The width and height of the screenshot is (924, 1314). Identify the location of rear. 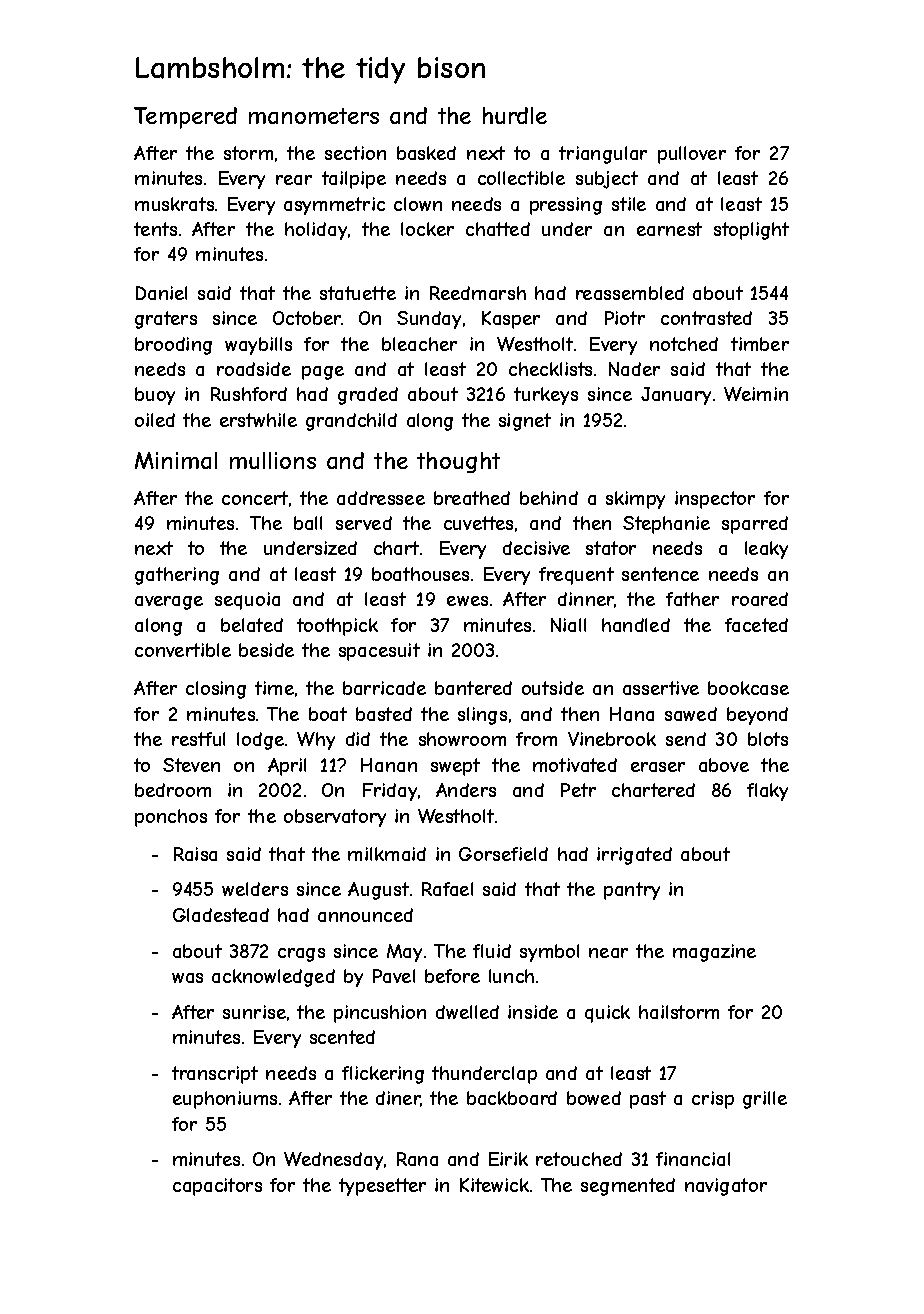
(294, 180).
